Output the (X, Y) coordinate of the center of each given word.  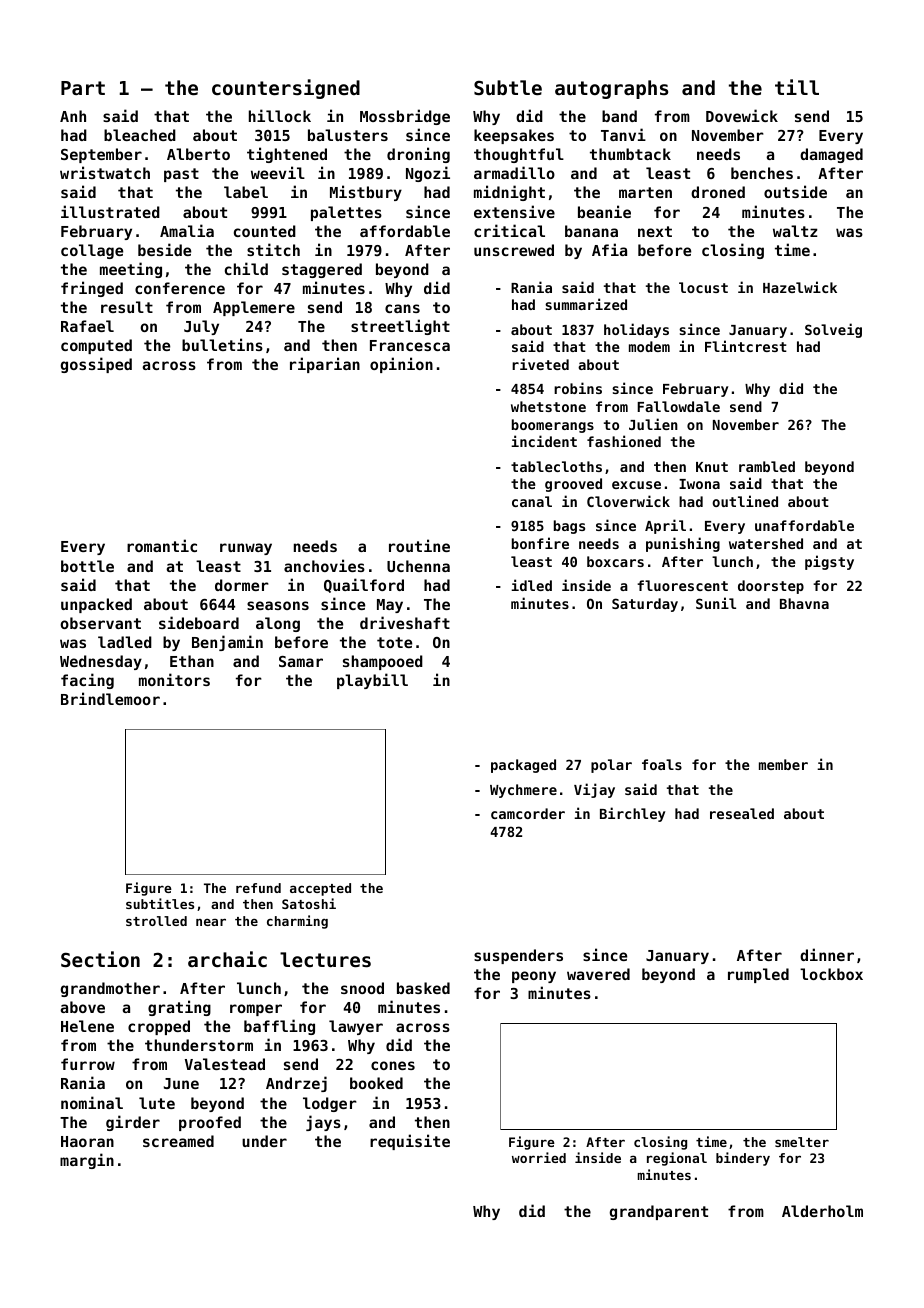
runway (246, 549)
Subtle (508, 87)
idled (531, 585)
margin (87, 1161)
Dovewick (742, 115)
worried (539, 1157)
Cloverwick (628, 501)
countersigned (286, 89)
